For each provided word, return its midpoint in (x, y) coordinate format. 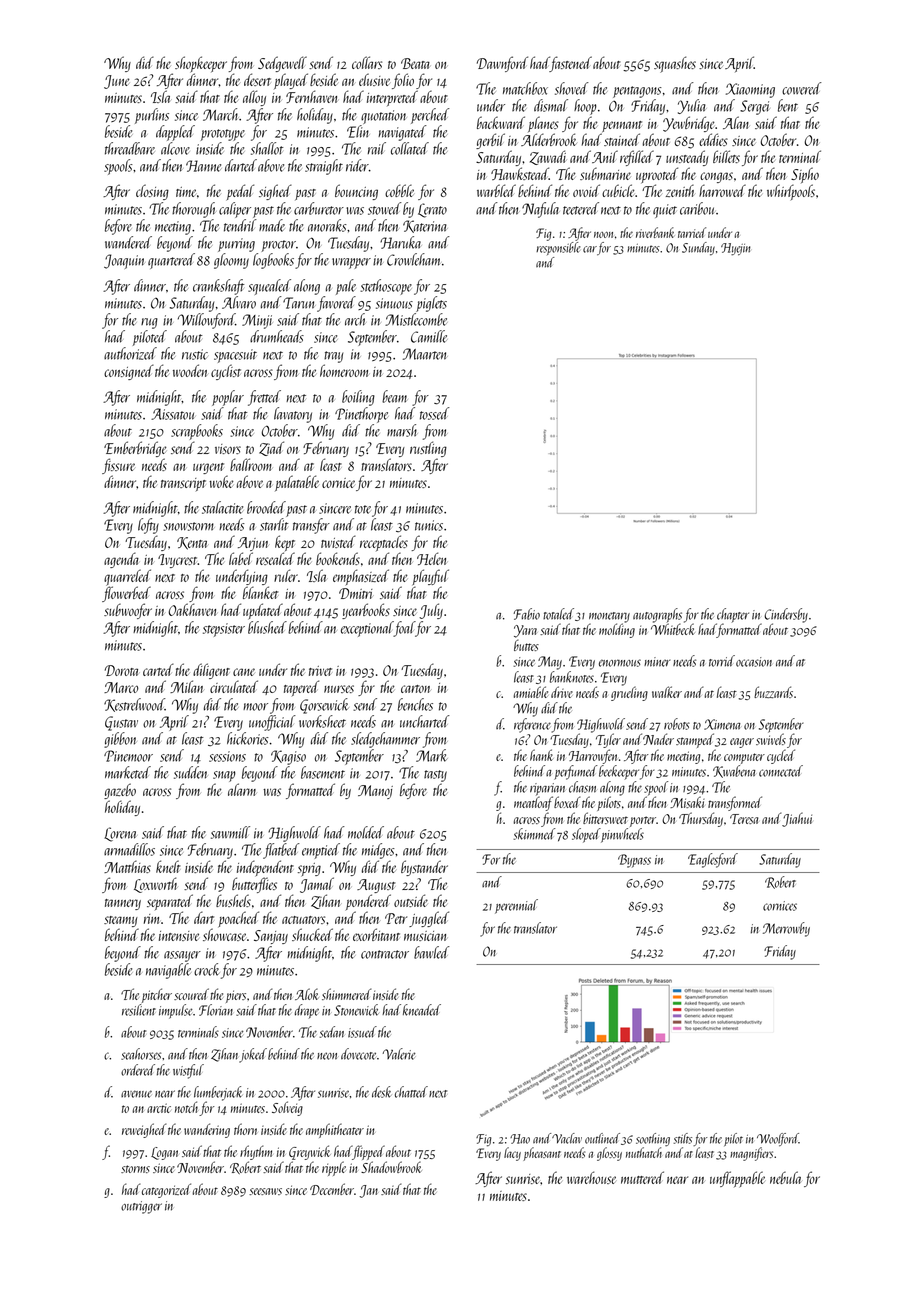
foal (404, 629)
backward (501, 122)
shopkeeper (201, 64)
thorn (245, 1129)
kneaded (422, 1010)
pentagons (637, 92)
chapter (733, 615)
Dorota (121, 670)
